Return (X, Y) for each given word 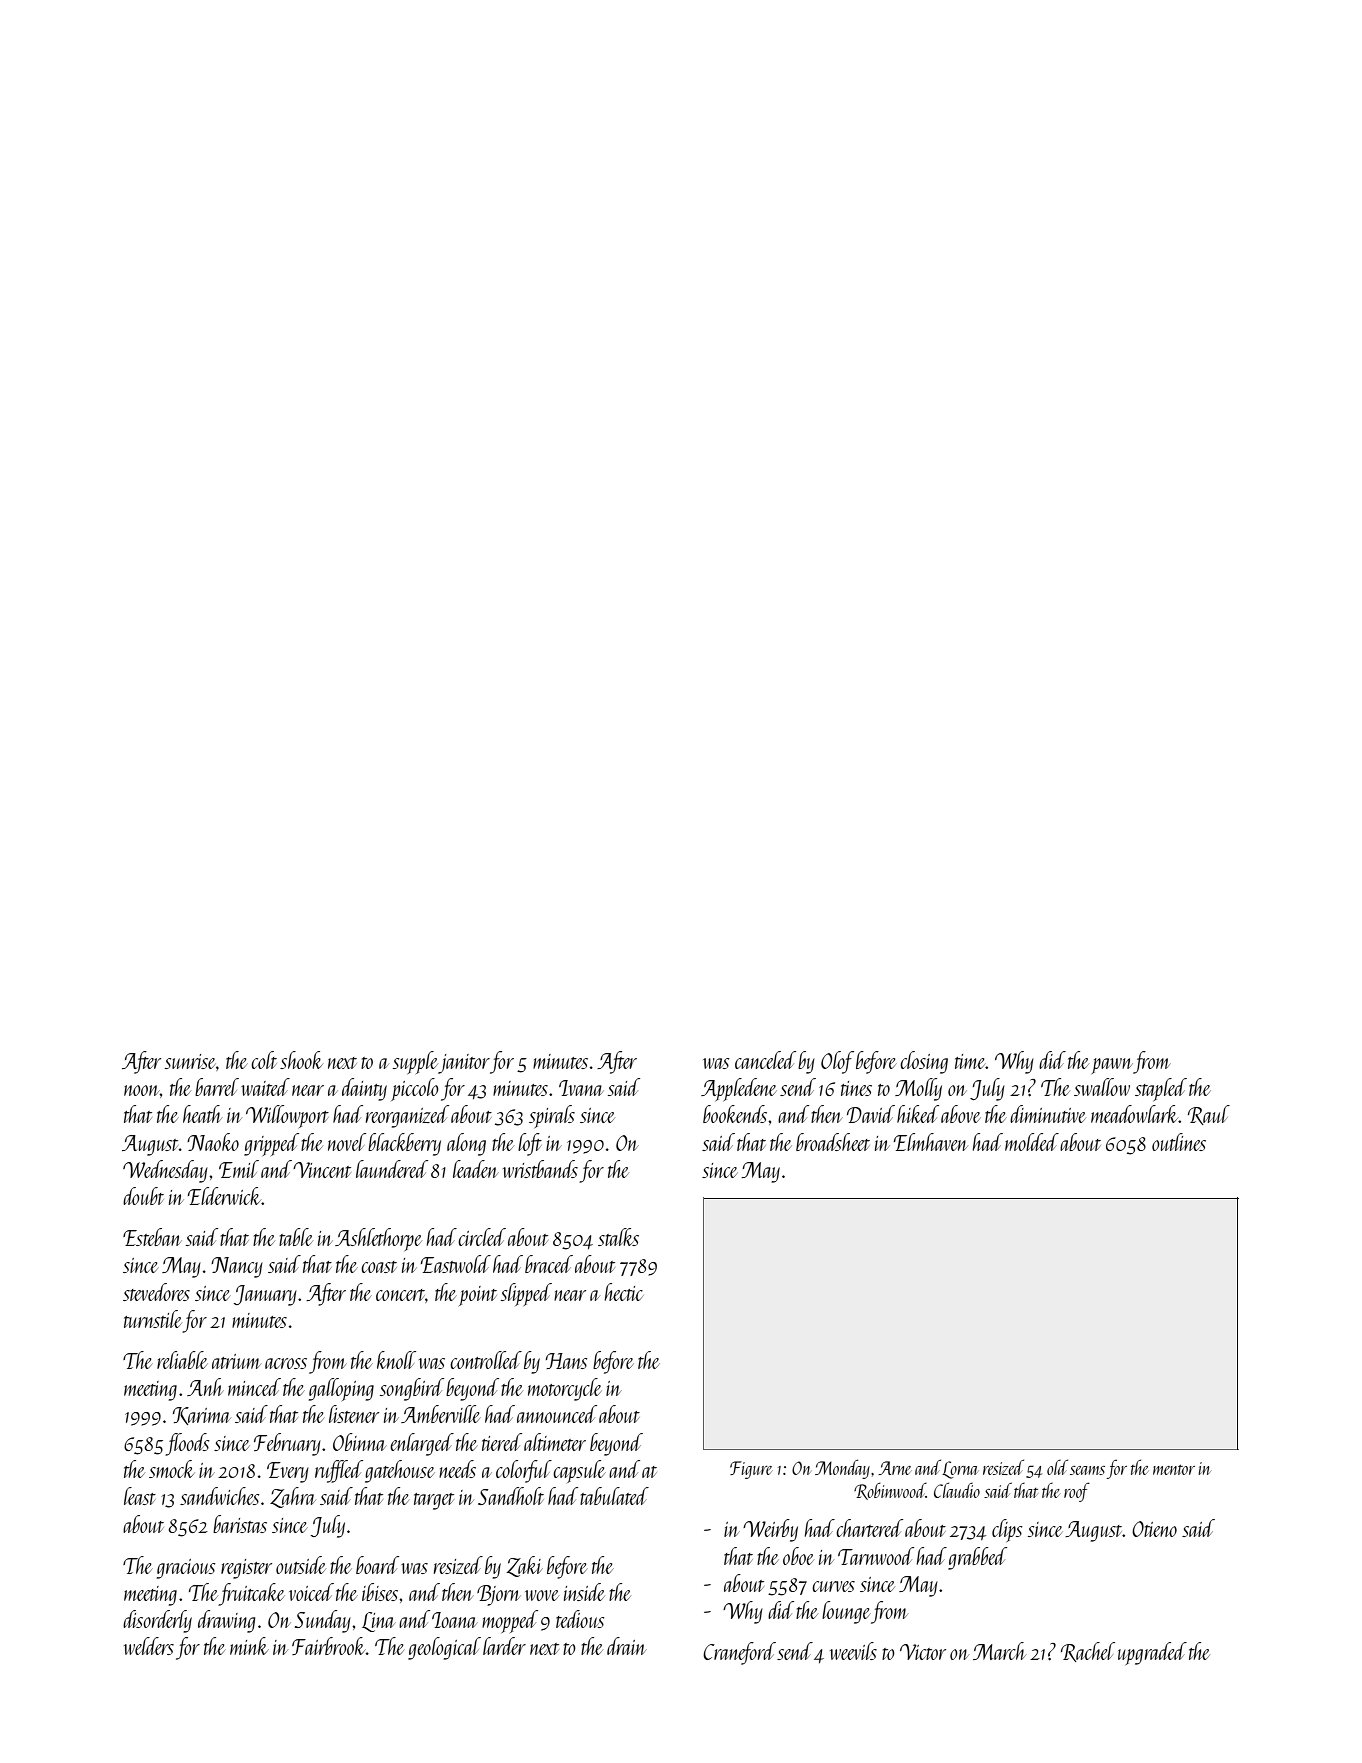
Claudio (957, 1490)
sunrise (190, 1061)
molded (1032, 1142)
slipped (526, 1294)
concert (400, 1295)
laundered (392, 1169)
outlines (1179, 1142)
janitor (464, 1064)
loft (530, 1144)
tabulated (614, 1496)
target (434, 1501)
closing (924, 1062)
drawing (226, 1621)
